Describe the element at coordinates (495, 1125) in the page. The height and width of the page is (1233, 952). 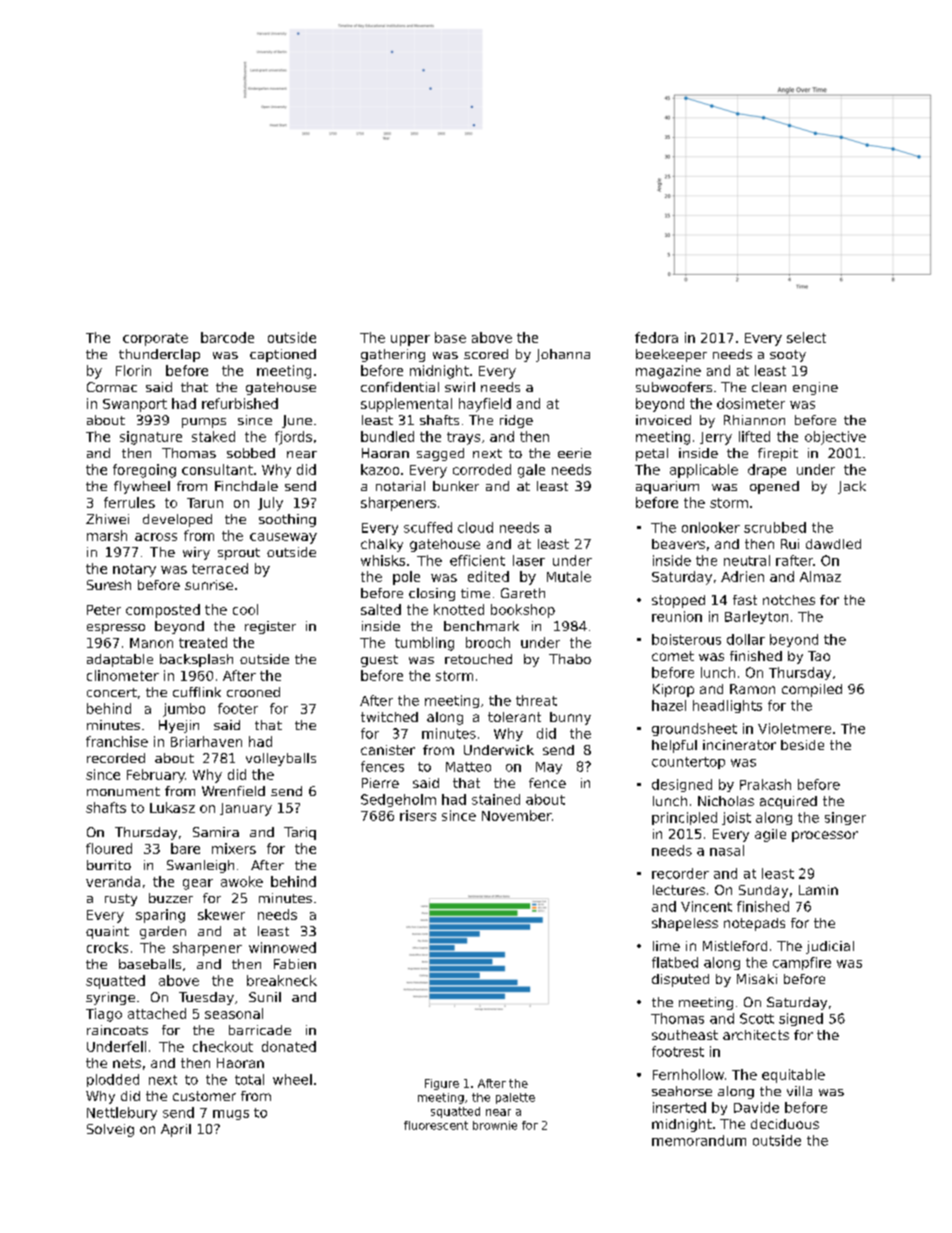
I see `brownie` at that location.
